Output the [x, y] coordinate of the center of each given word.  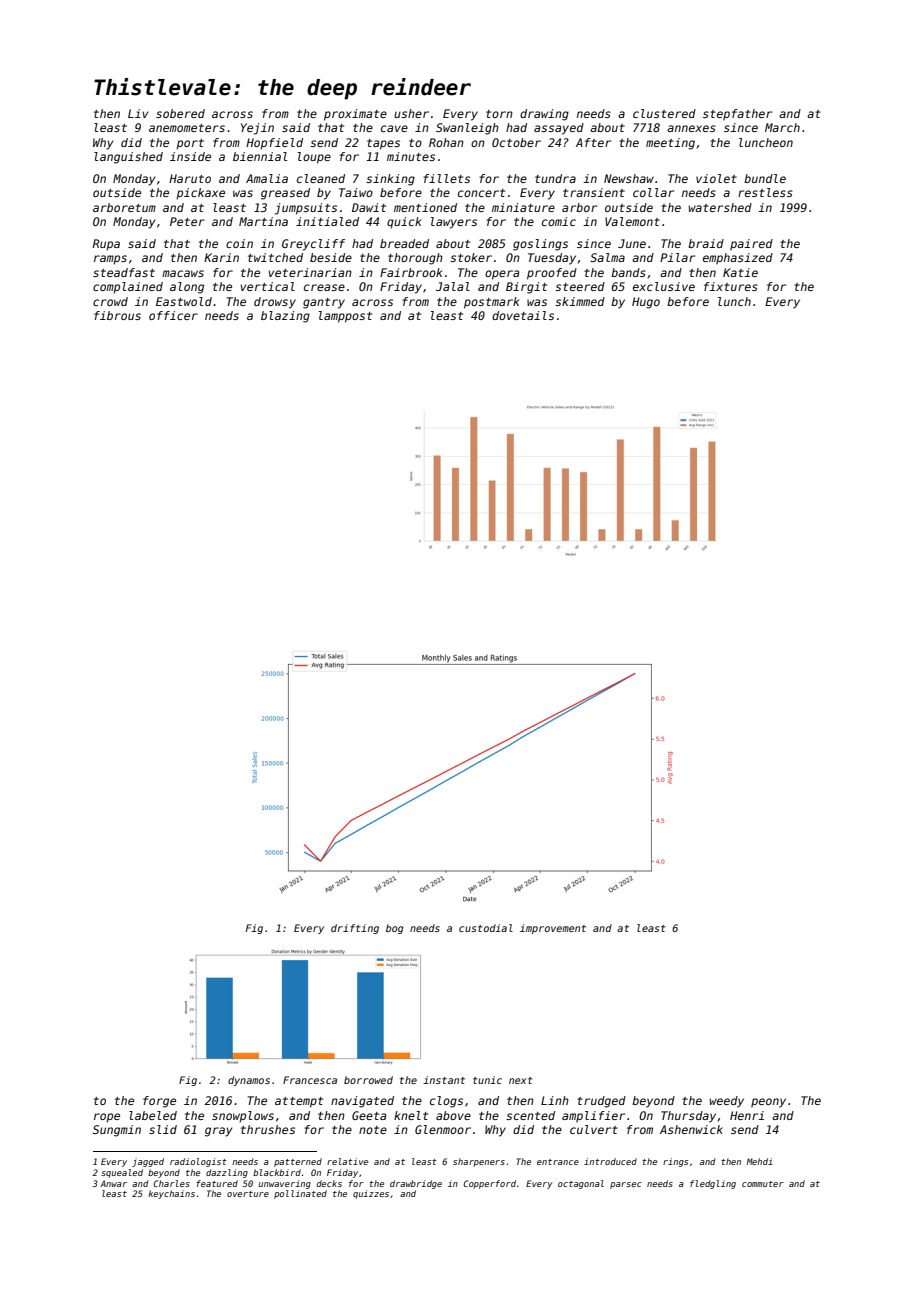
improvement [553, 929]
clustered [664, 113]
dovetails [523, 315]
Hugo [646, 303]
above [453, 1115]
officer [173, 315]
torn [499, 114]
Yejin [257, 129]
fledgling [713, 1184]
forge [159, 1102]
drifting [355, 929]
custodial [486, 928]
